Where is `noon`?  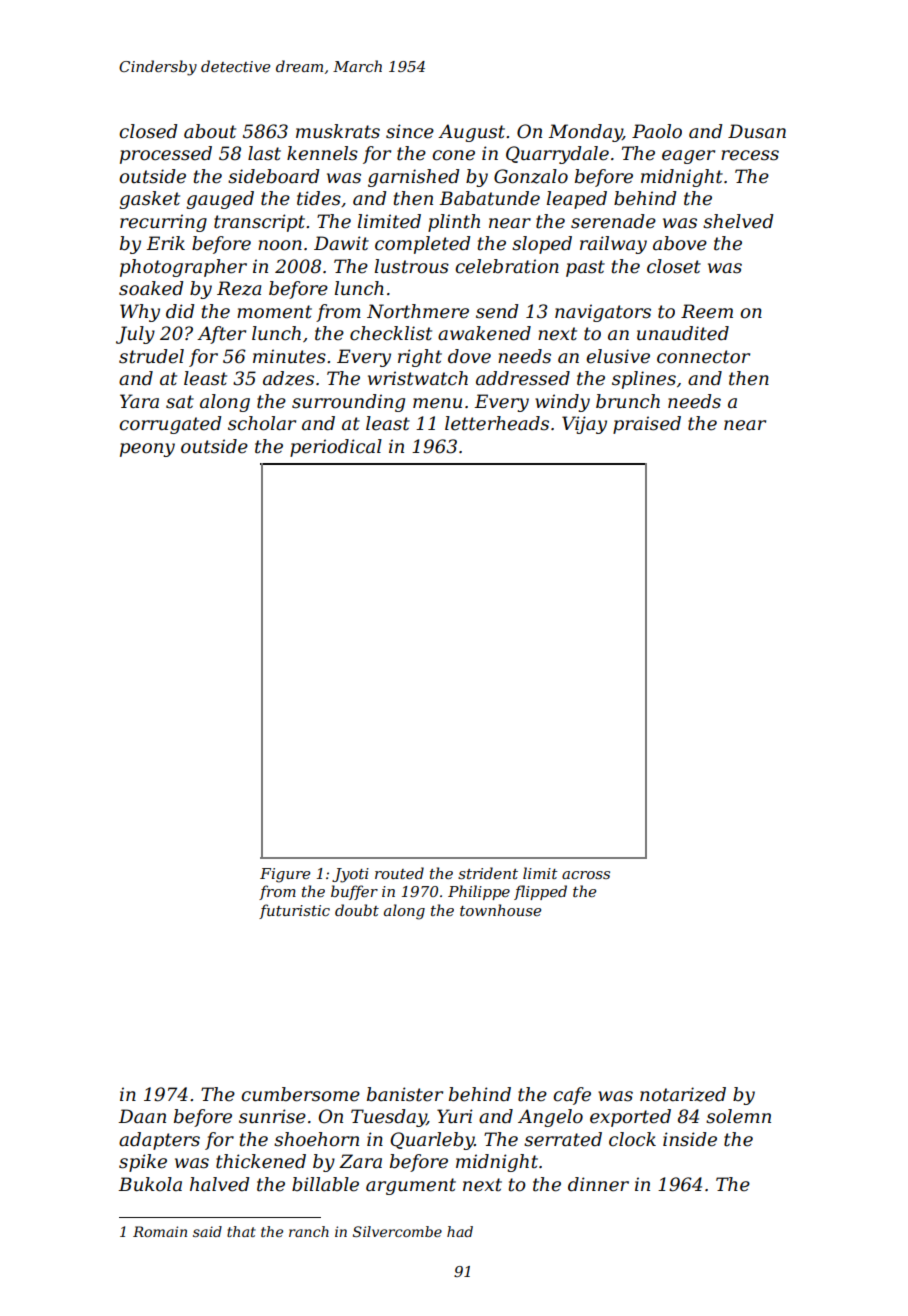 noon is located at coordinates (280, 245).
